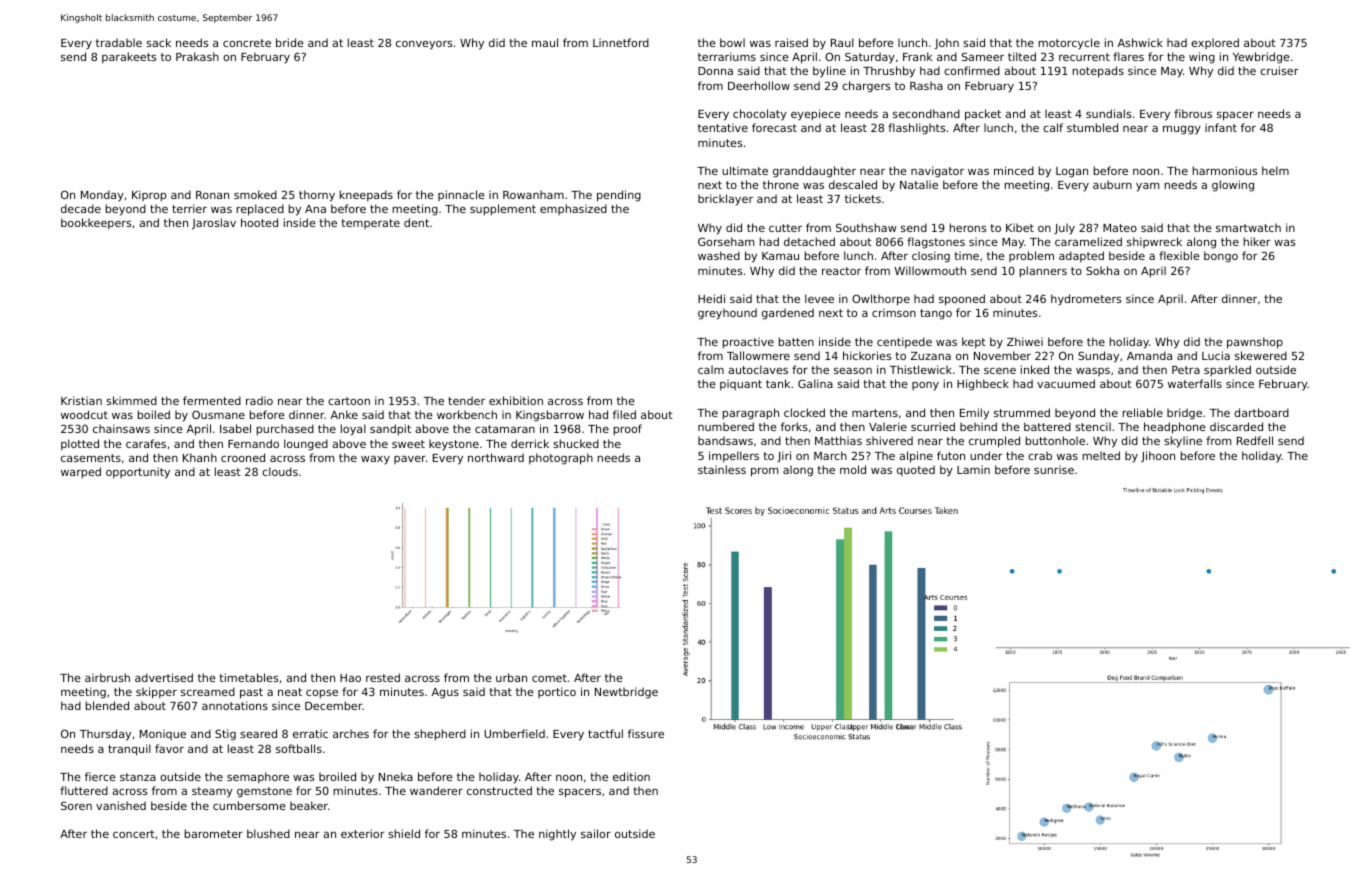 Image resolution: width=1372 pixels, height=887 pixels. What do you see at coordinates (557, 835) in the screenshot?
I see `nightly` at bounding box center [557, 835].
